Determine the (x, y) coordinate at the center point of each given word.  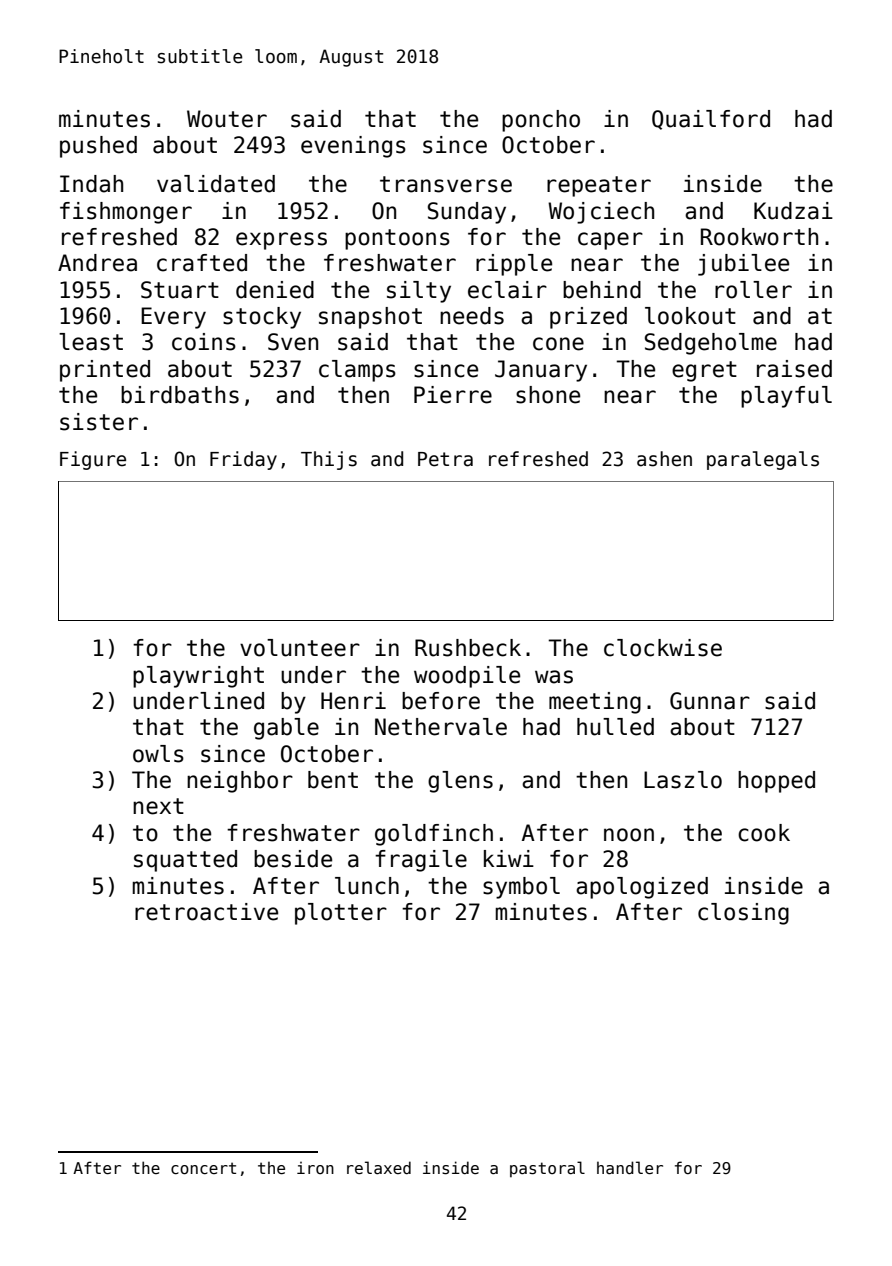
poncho (541, 121)
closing (743, 914)
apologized (642, 888)
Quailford (711, 120)
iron (315, 1168)
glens (460, 782)
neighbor (240, 782)
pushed (98, 147)
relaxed (379, 1167)
